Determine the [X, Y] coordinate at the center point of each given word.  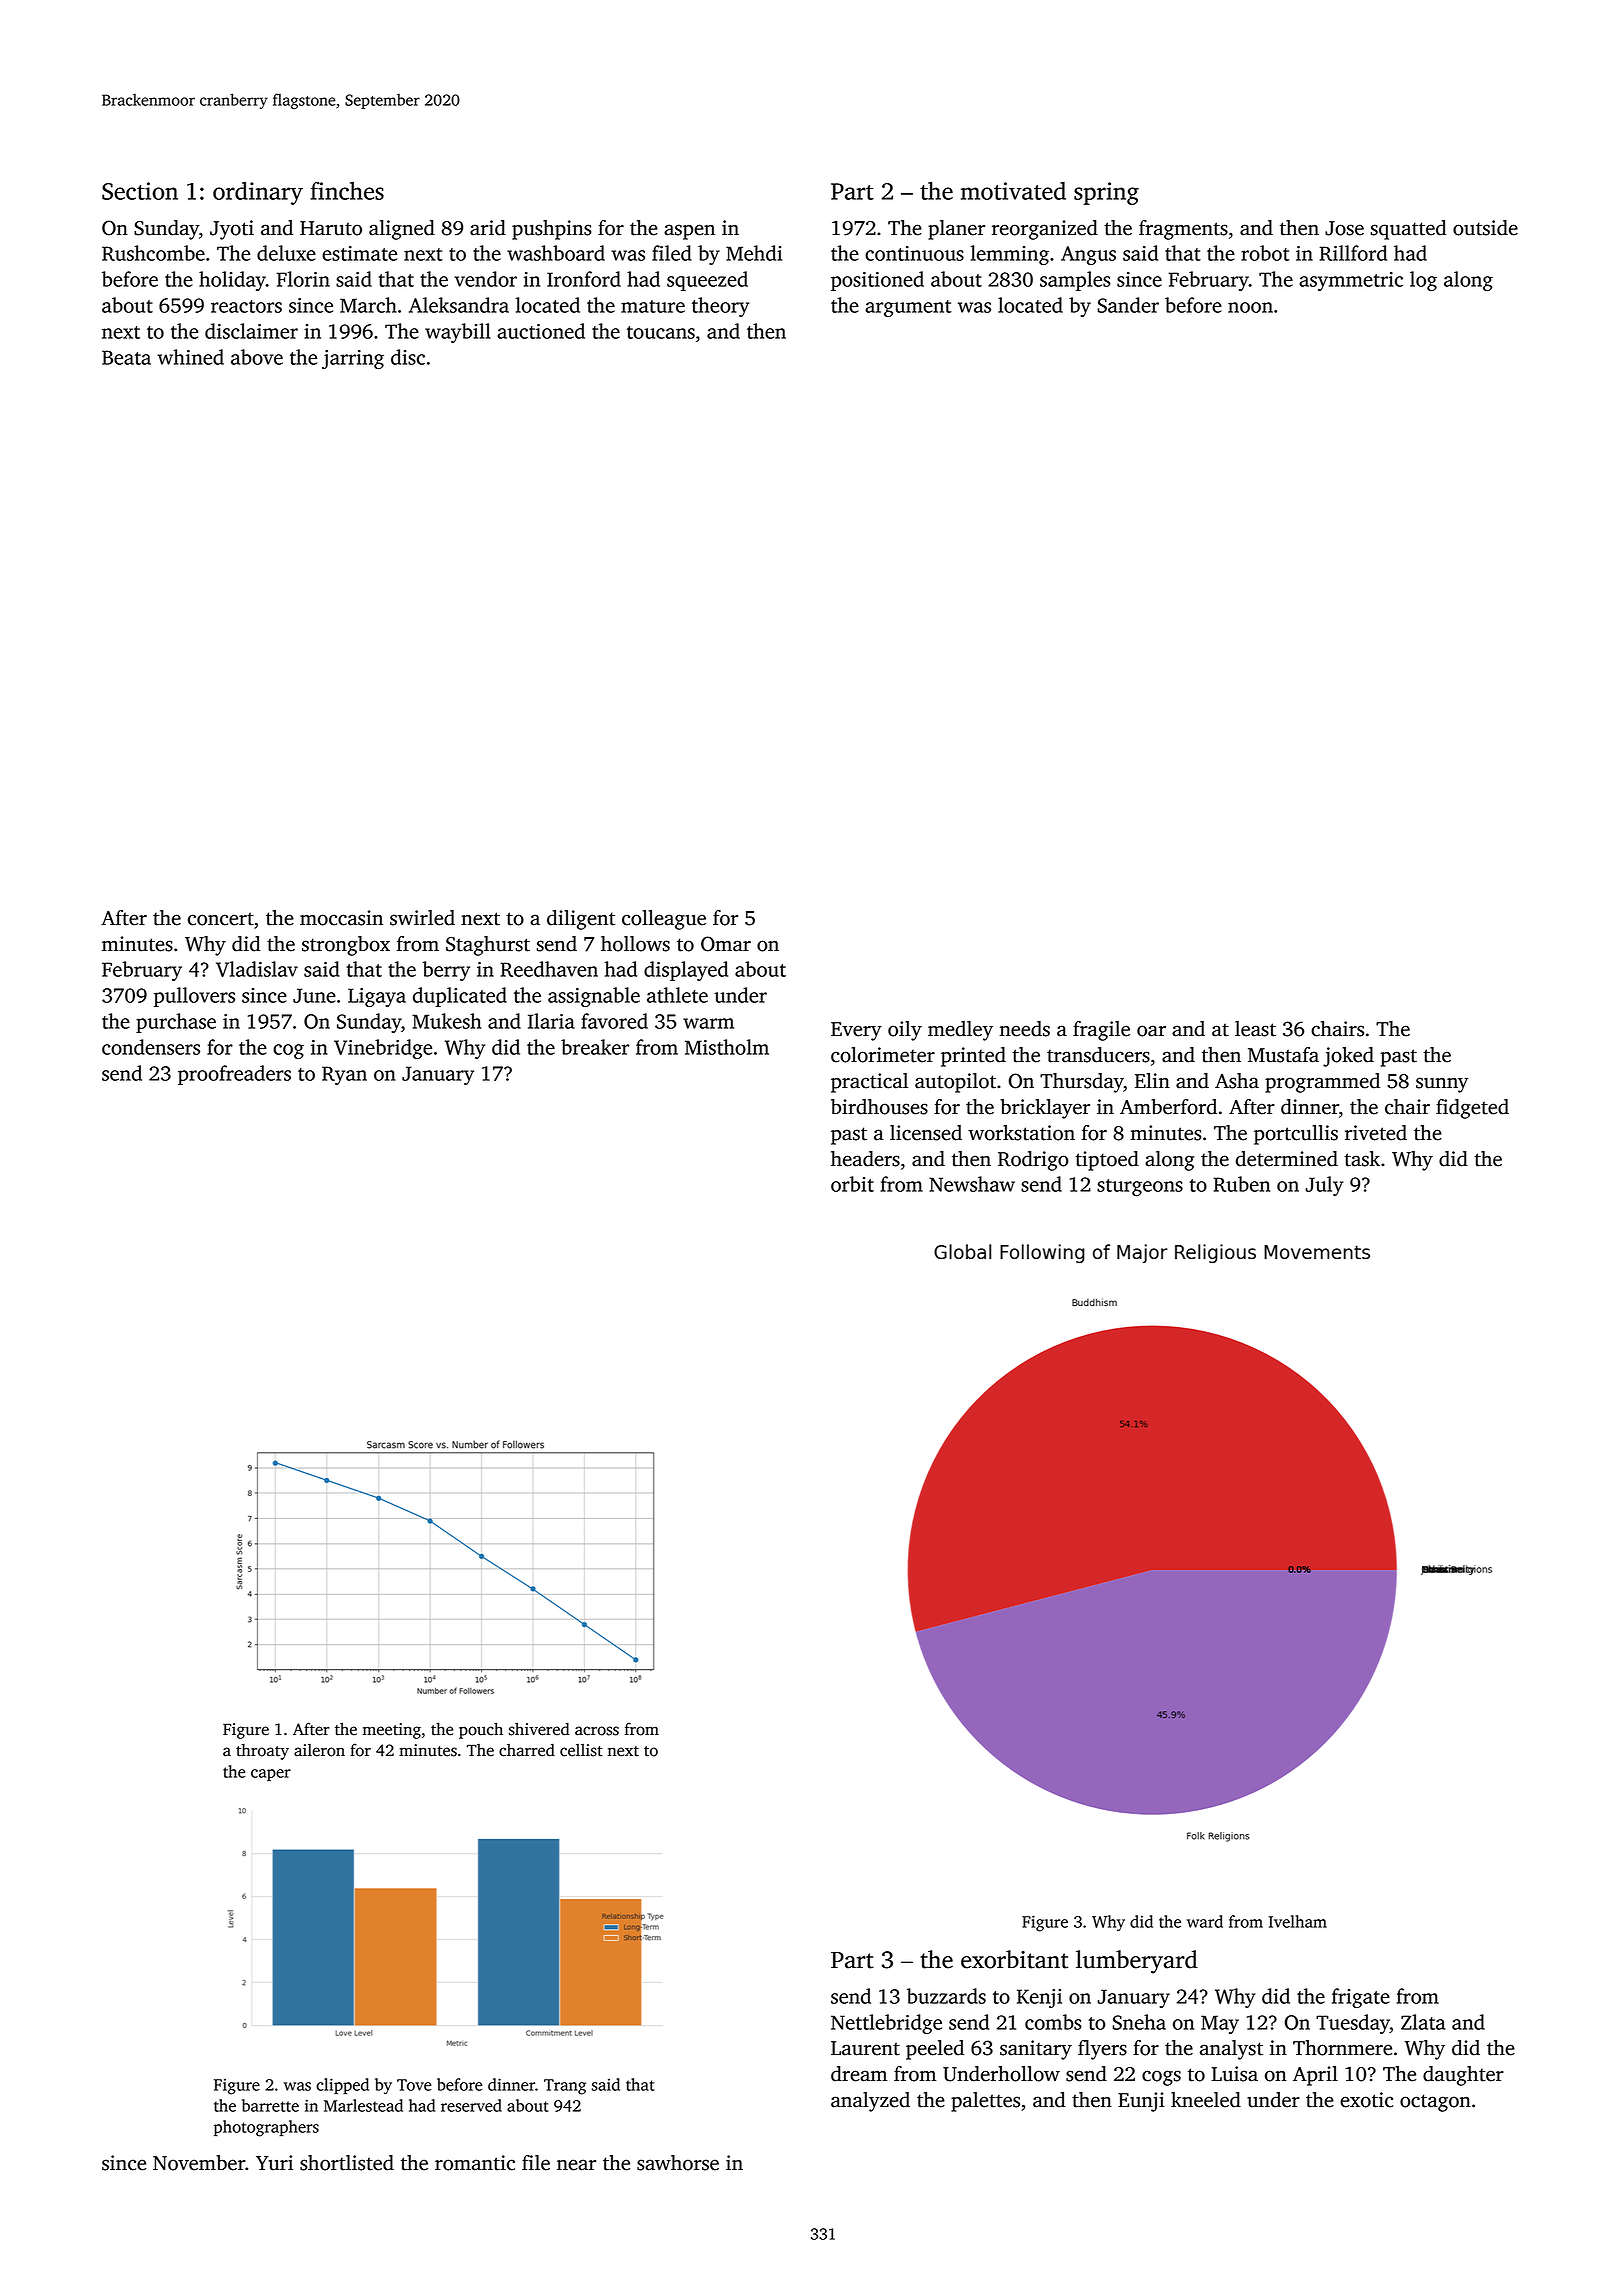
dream [859, 2074]
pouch [481, 1730]
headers [865, 1159]
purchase [176, 1023]
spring [1106, 193]
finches [347, 191]
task [1362, 1159]
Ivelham [1298, 1921]
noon [1250, 307]
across [597, 1731]
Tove [414, 2085]
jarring [353, 359]
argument [908, 308]
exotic [1366, 2100]
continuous [914, 253]
